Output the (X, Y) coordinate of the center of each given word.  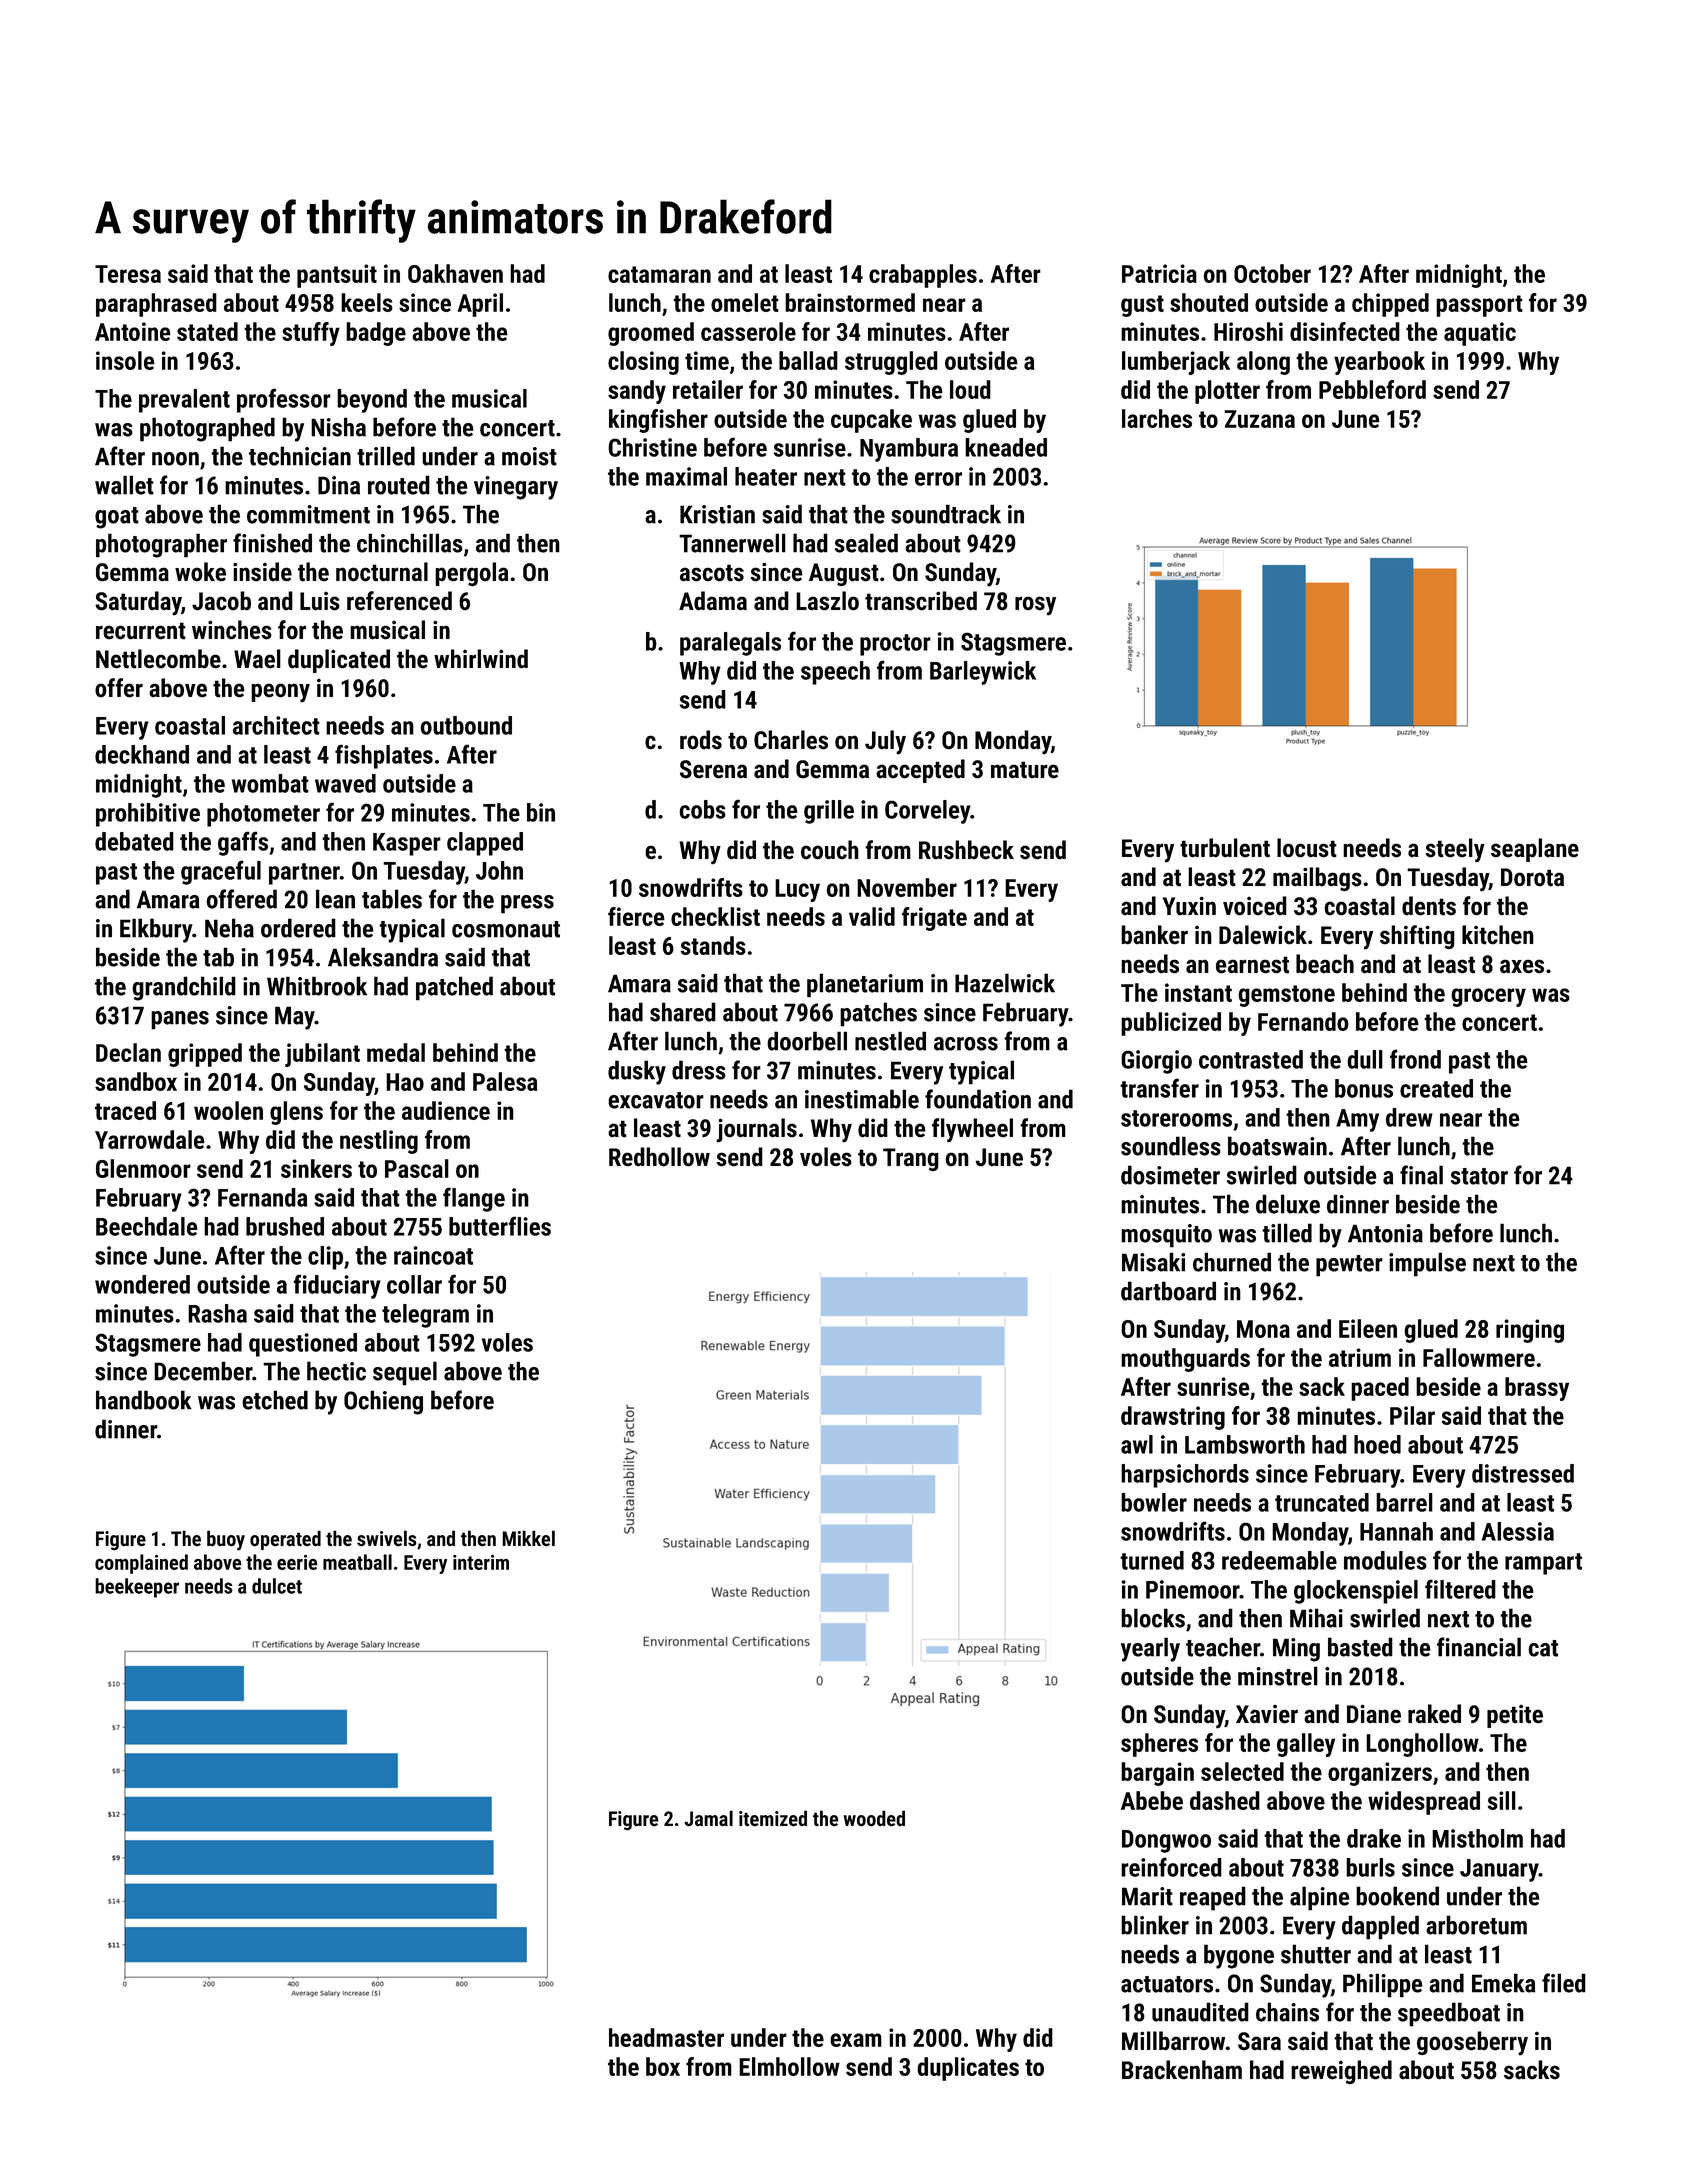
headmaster (666, 2037)
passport (1479, 306)
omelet (745, 302)
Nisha (338, 427)
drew (1409, 1117)
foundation (978, 1099)
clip (325, 1258)
